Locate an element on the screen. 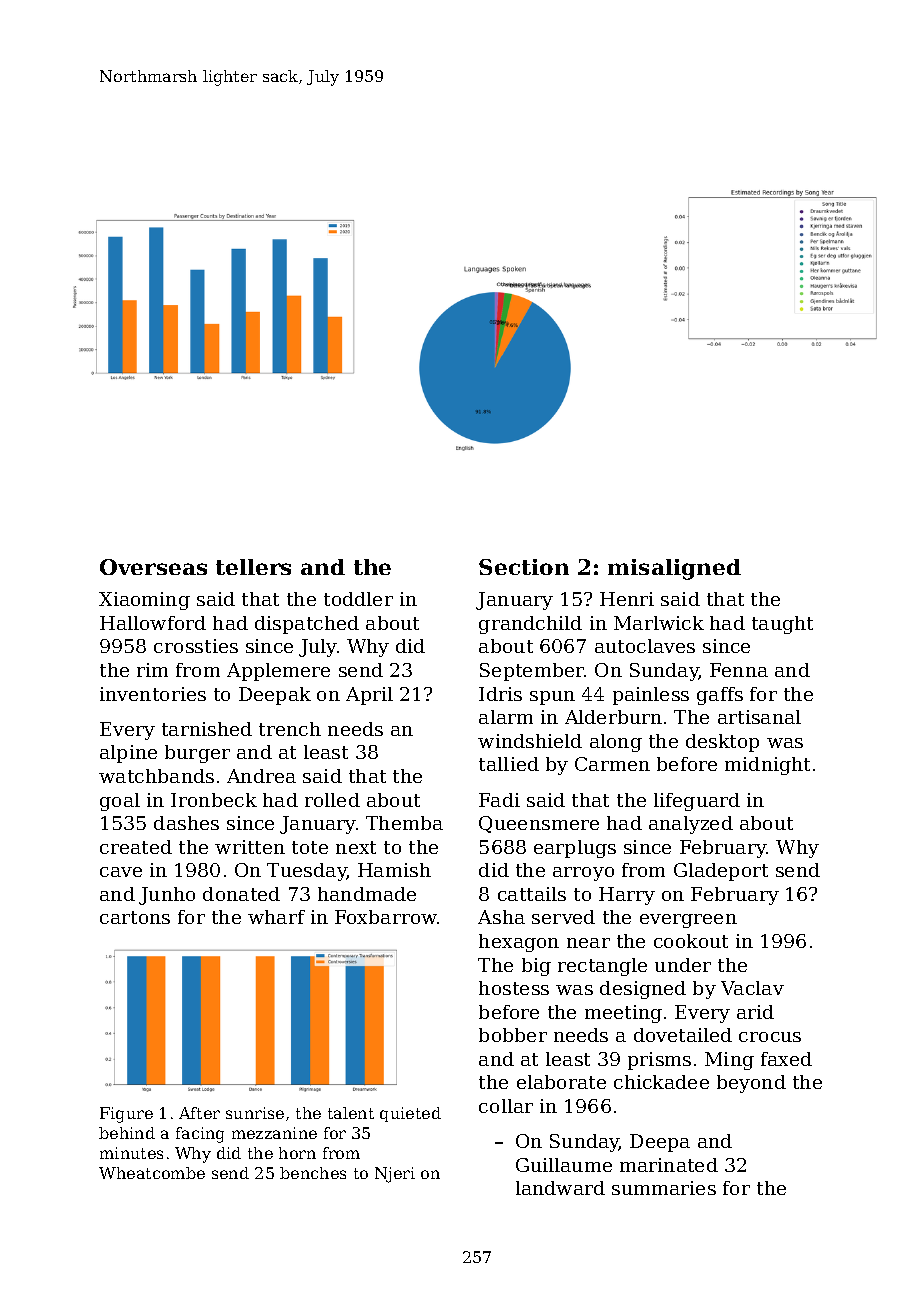 This screenshot has width=924, height=1314. Asha is located at coordinates (501, 917).
